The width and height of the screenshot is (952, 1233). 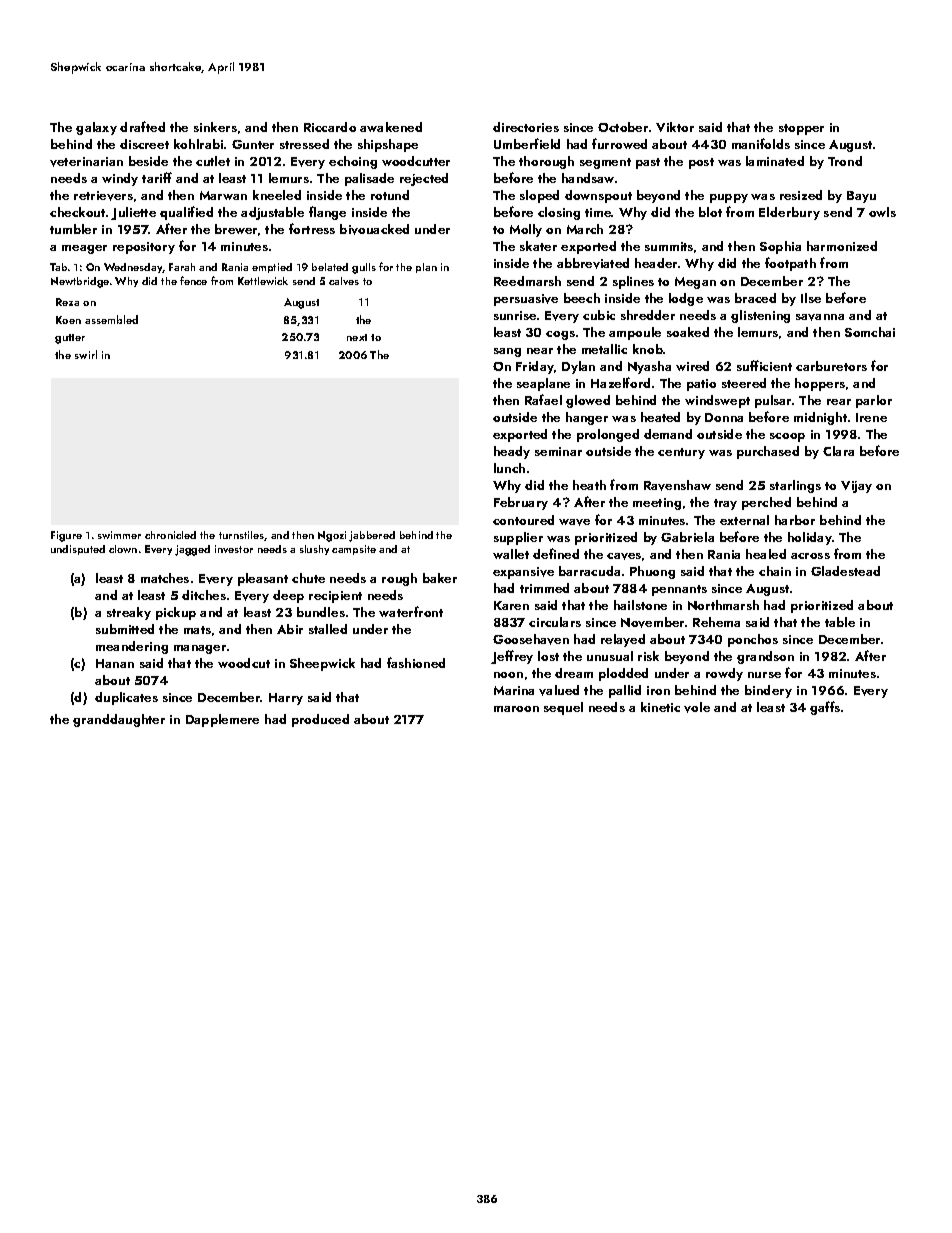 I want to click on harmonized, so click(x=842, y=246).
